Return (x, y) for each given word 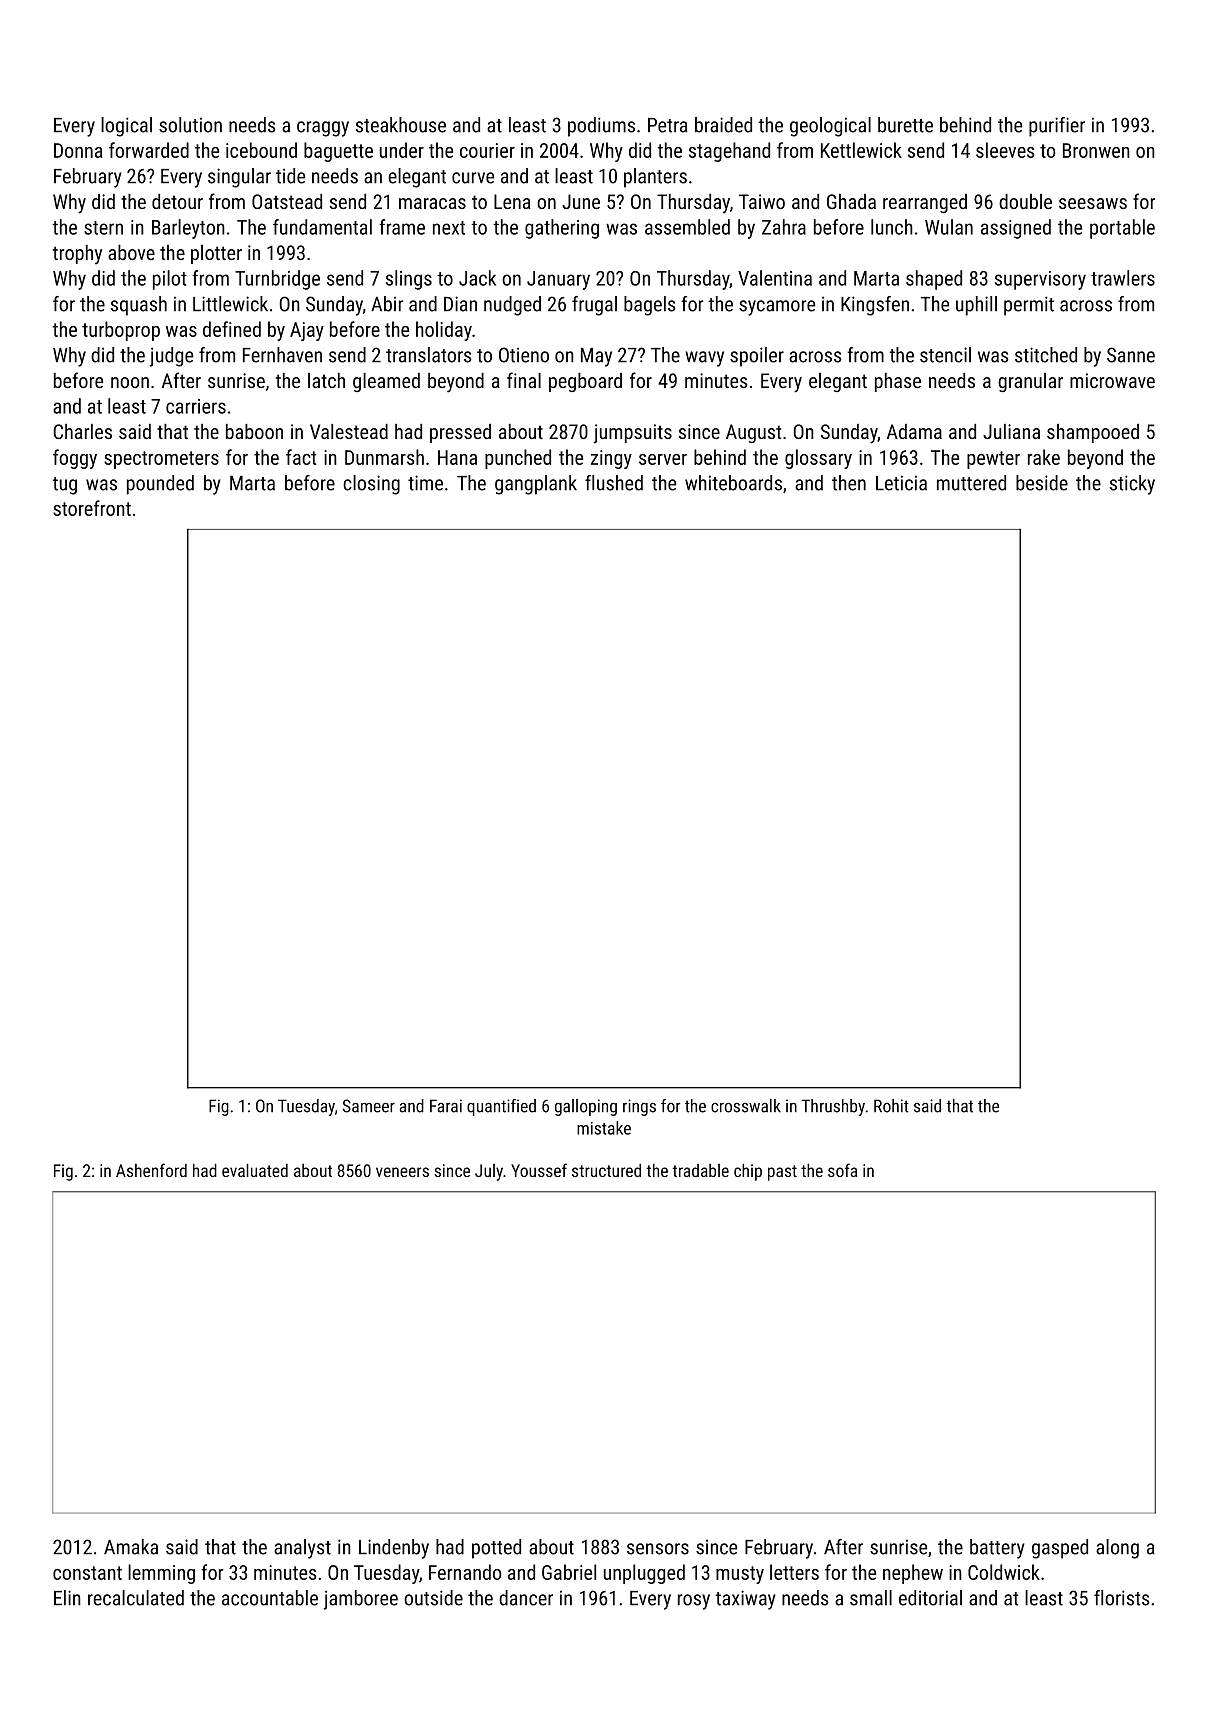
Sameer (369, 1106)
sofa (842, 1170)
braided (723, 125)
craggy (323, 129)
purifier (1057, 127)
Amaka (131, 1547)
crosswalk (746, 1106)
